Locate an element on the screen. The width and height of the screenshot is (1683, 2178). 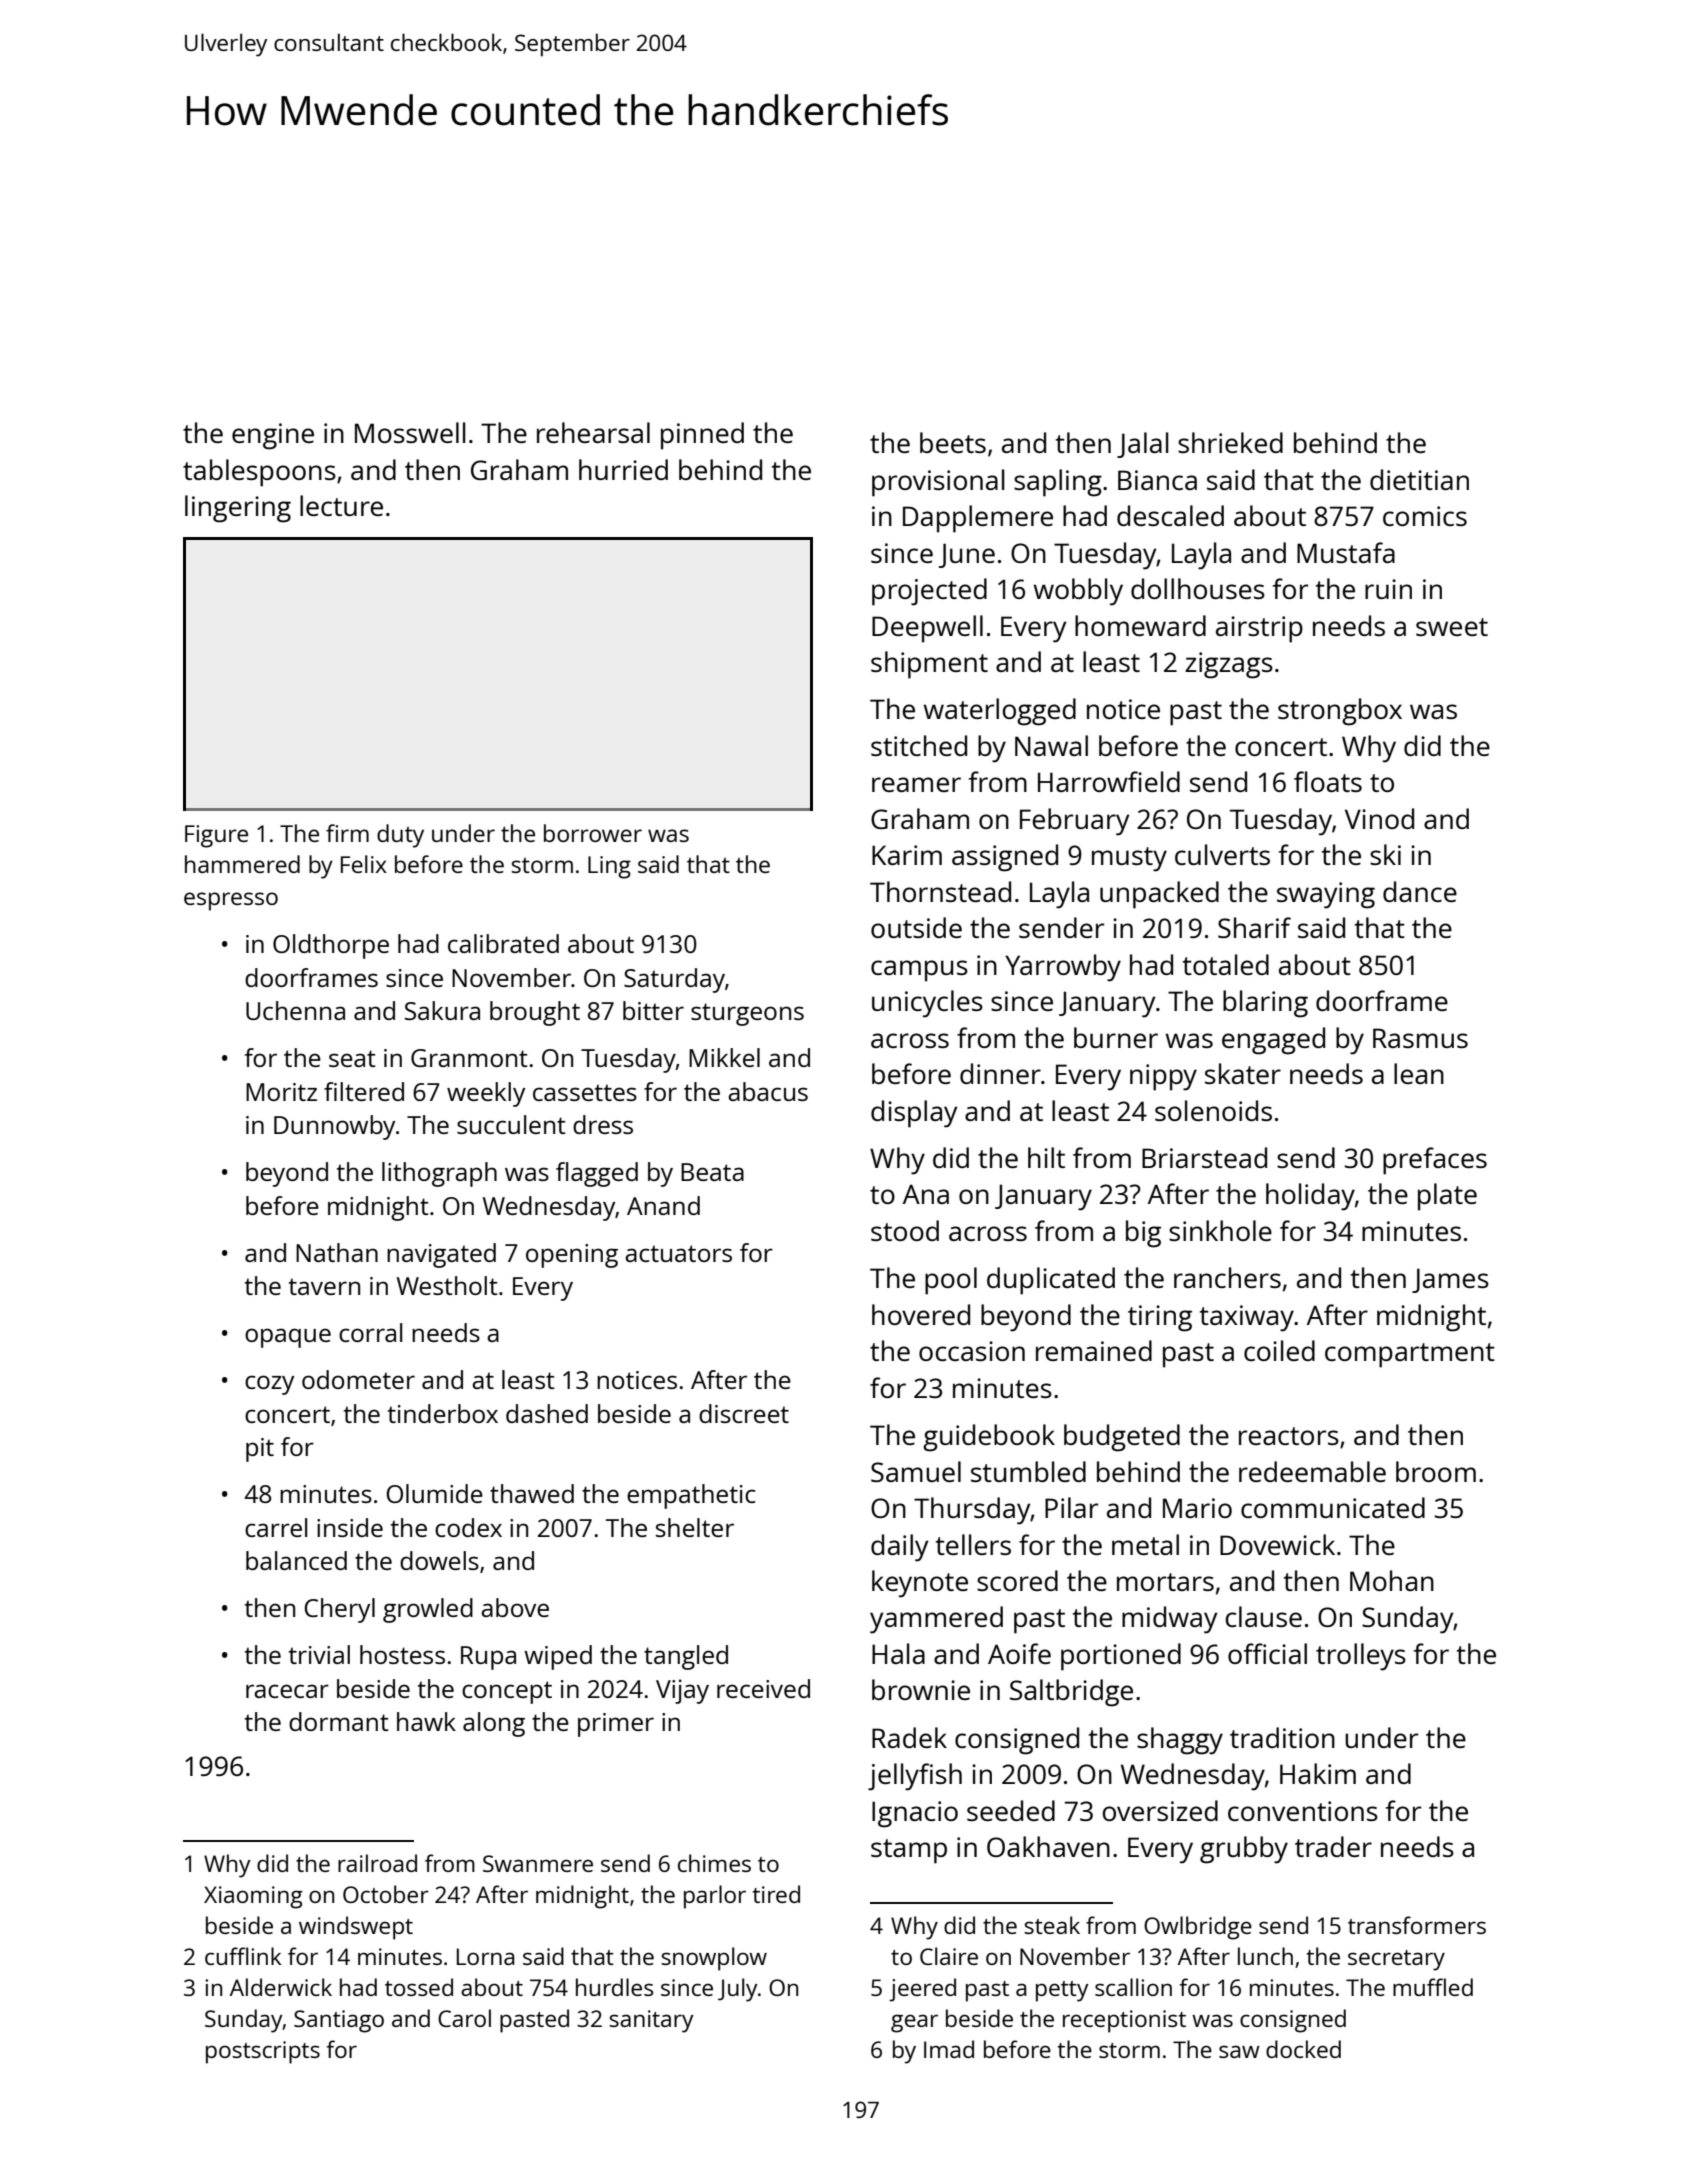
Nawal is located at coordinates (1051, 745).
